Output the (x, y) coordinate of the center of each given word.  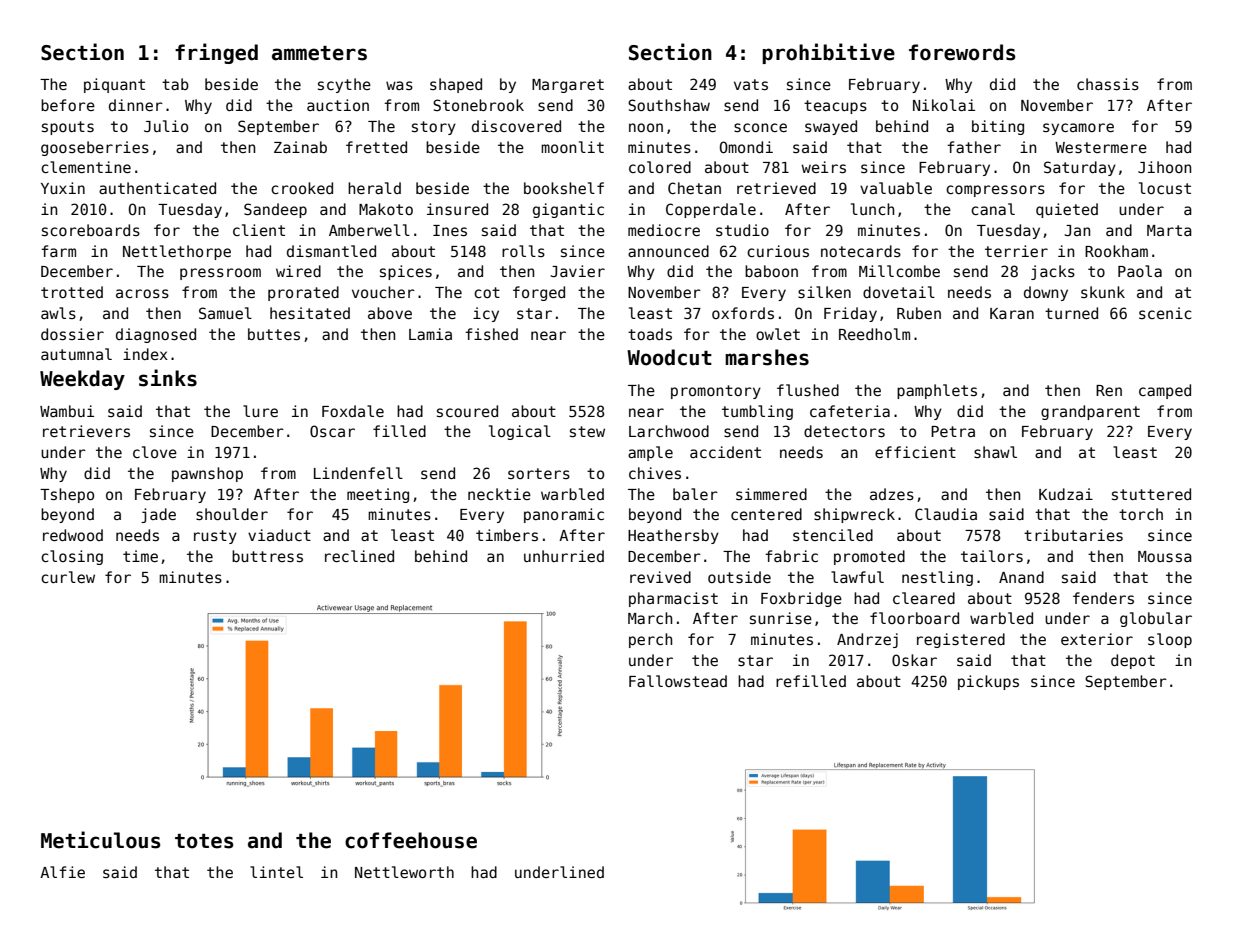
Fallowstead (678, 681)
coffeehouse (411, 840)
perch (650, 640)
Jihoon (1164, 167)
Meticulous (101, 840)
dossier (72, 334)
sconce (760, 127)
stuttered (1151, 494)
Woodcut (669, 357)
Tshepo (67, 495)
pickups (988, 682)
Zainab (300, 147)
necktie (499, 494)
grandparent (1090, 412)
